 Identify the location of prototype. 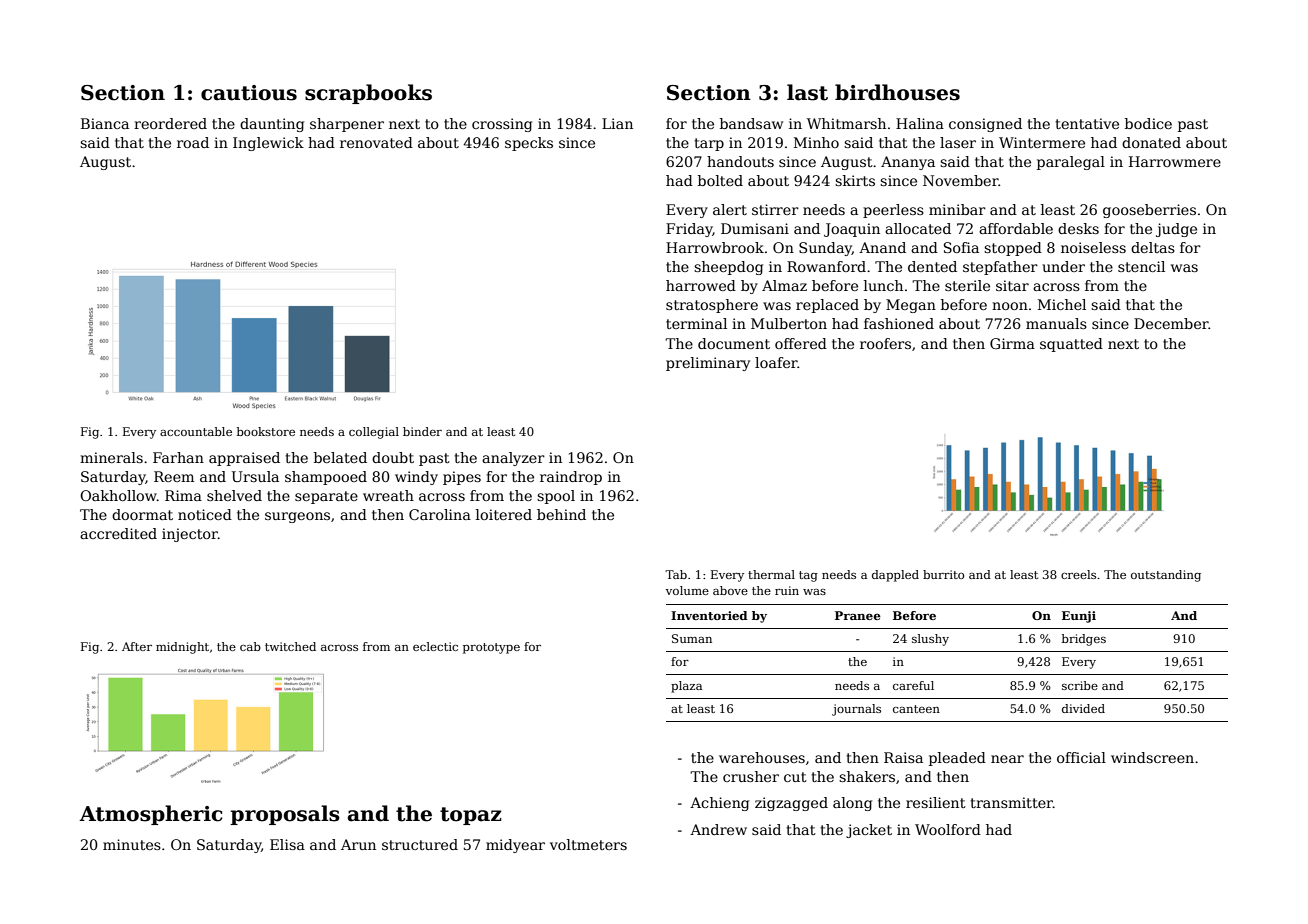
(491, 648).
